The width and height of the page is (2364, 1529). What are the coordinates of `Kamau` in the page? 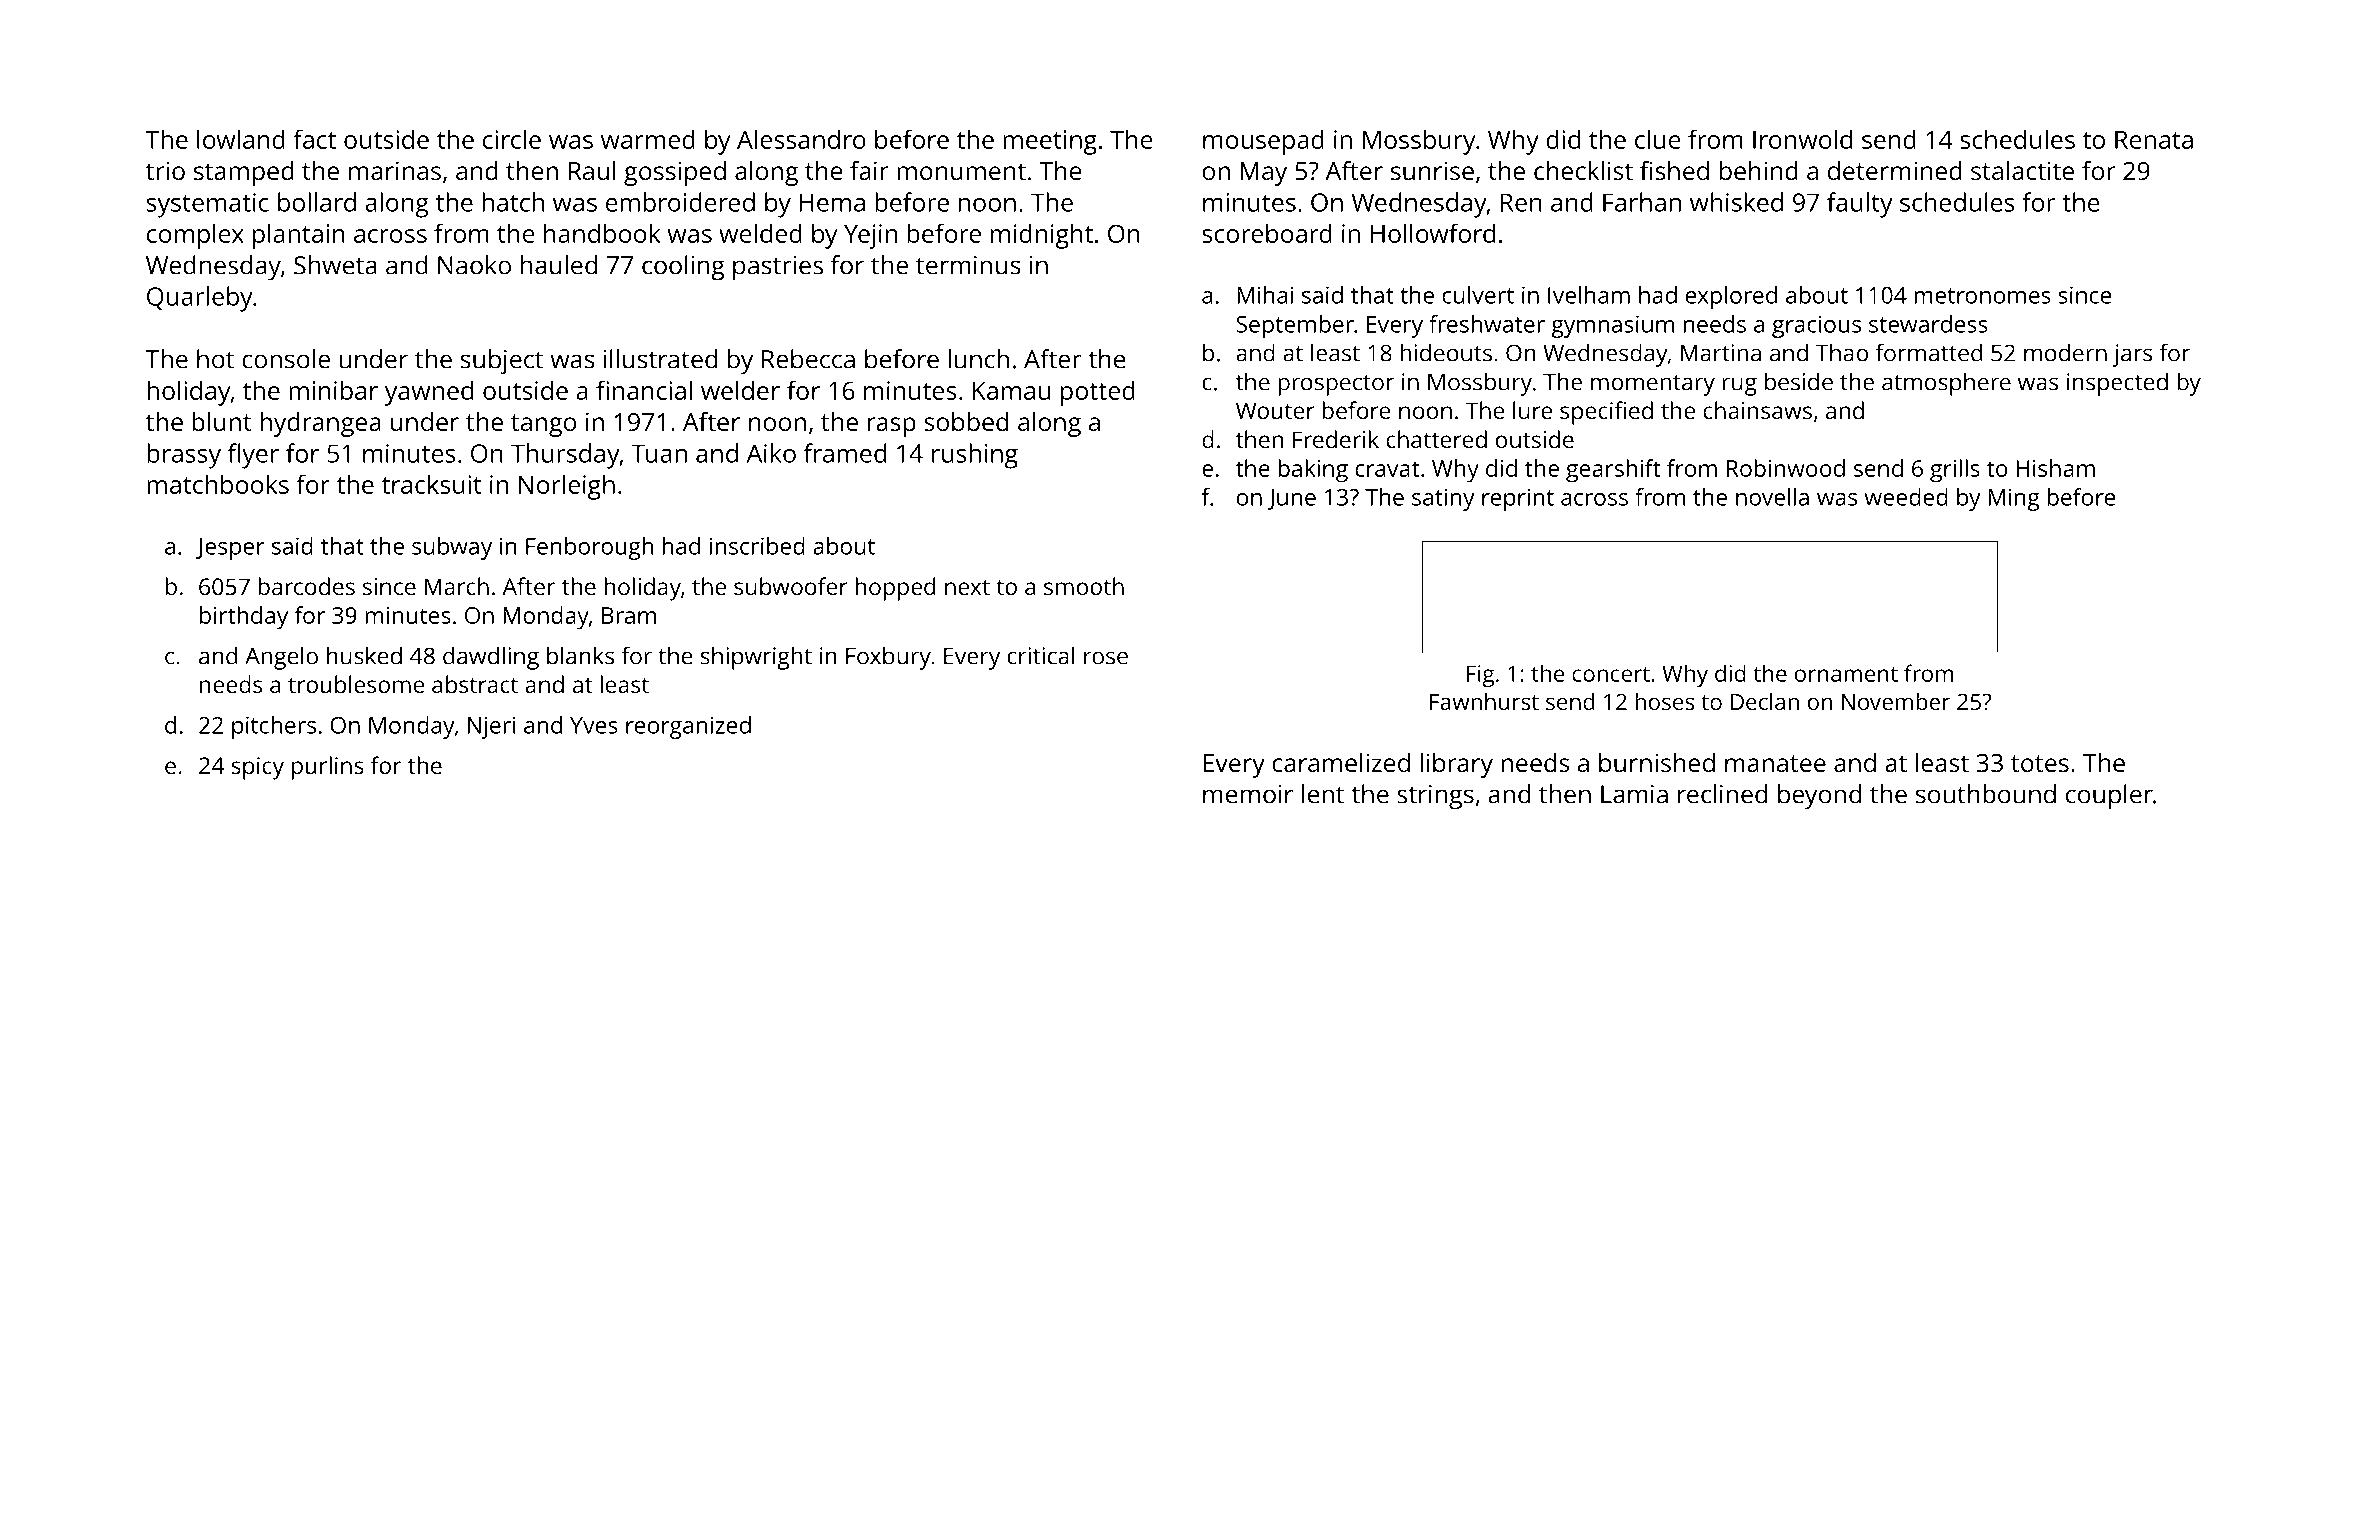 It's located at (1011, 391).
